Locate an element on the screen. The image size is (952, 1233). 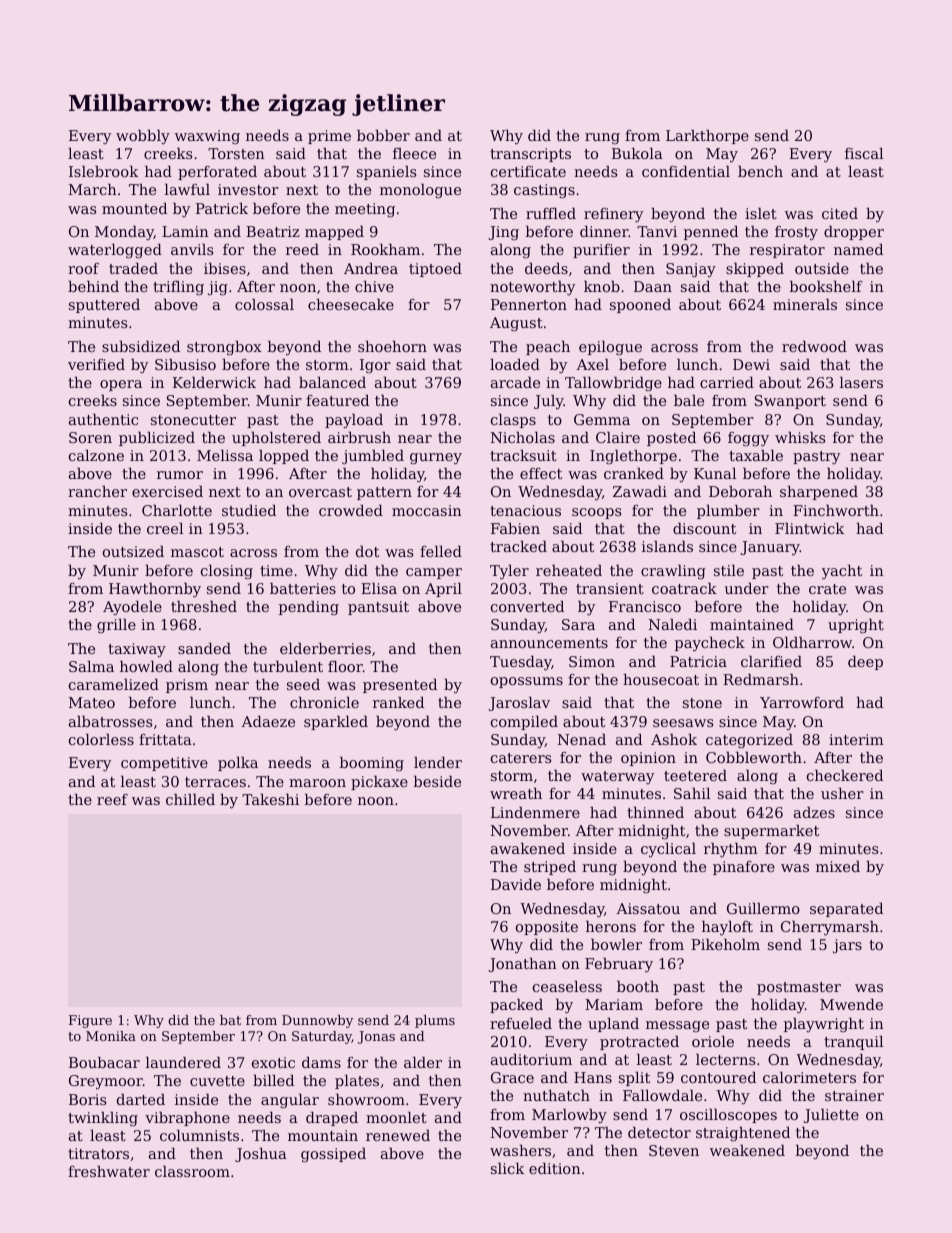
epilogue is located at coordinates (610, 348).
